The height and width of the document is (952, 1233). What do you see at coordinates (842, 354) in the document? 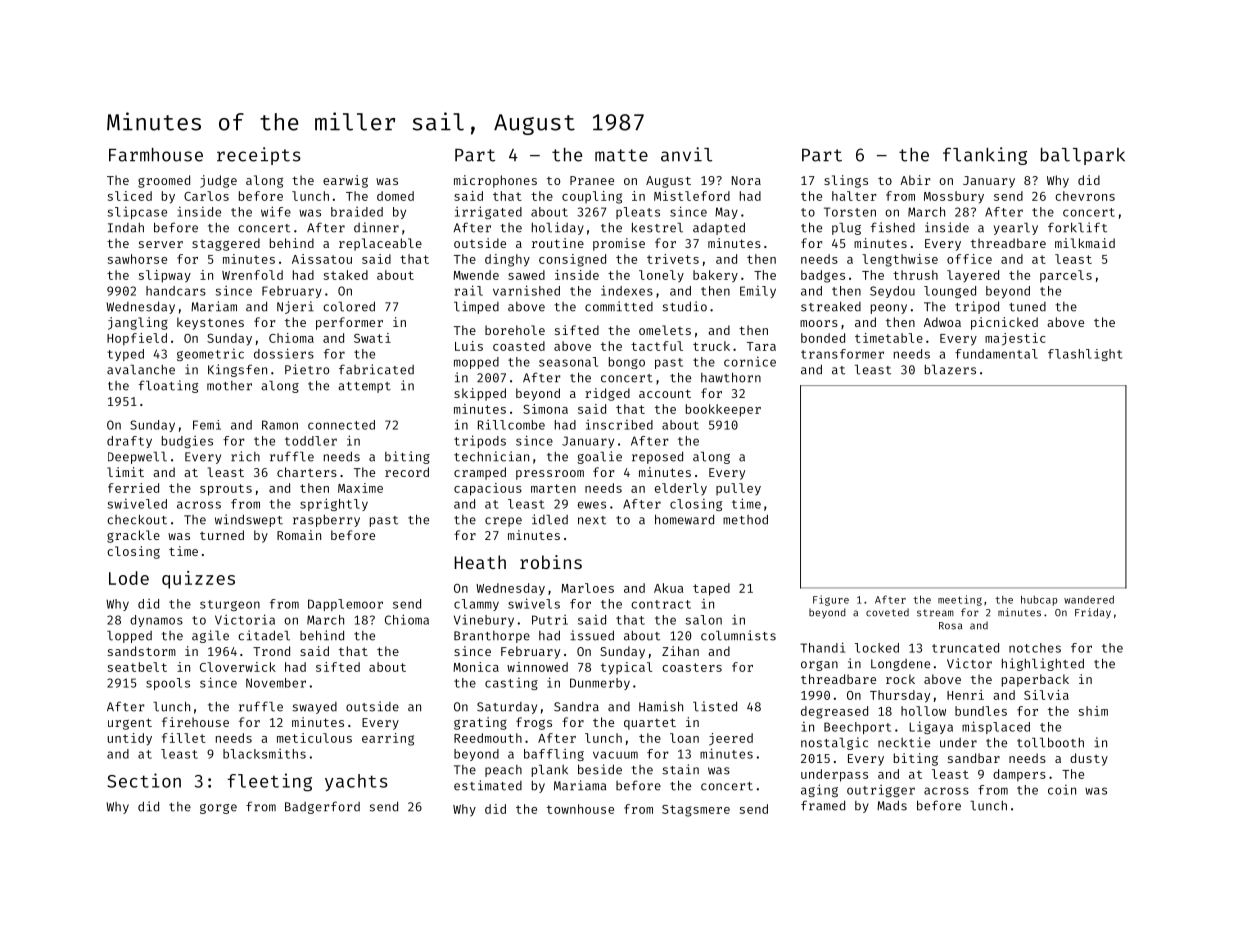
I see `transformer` at bounding box center [842, 354].
